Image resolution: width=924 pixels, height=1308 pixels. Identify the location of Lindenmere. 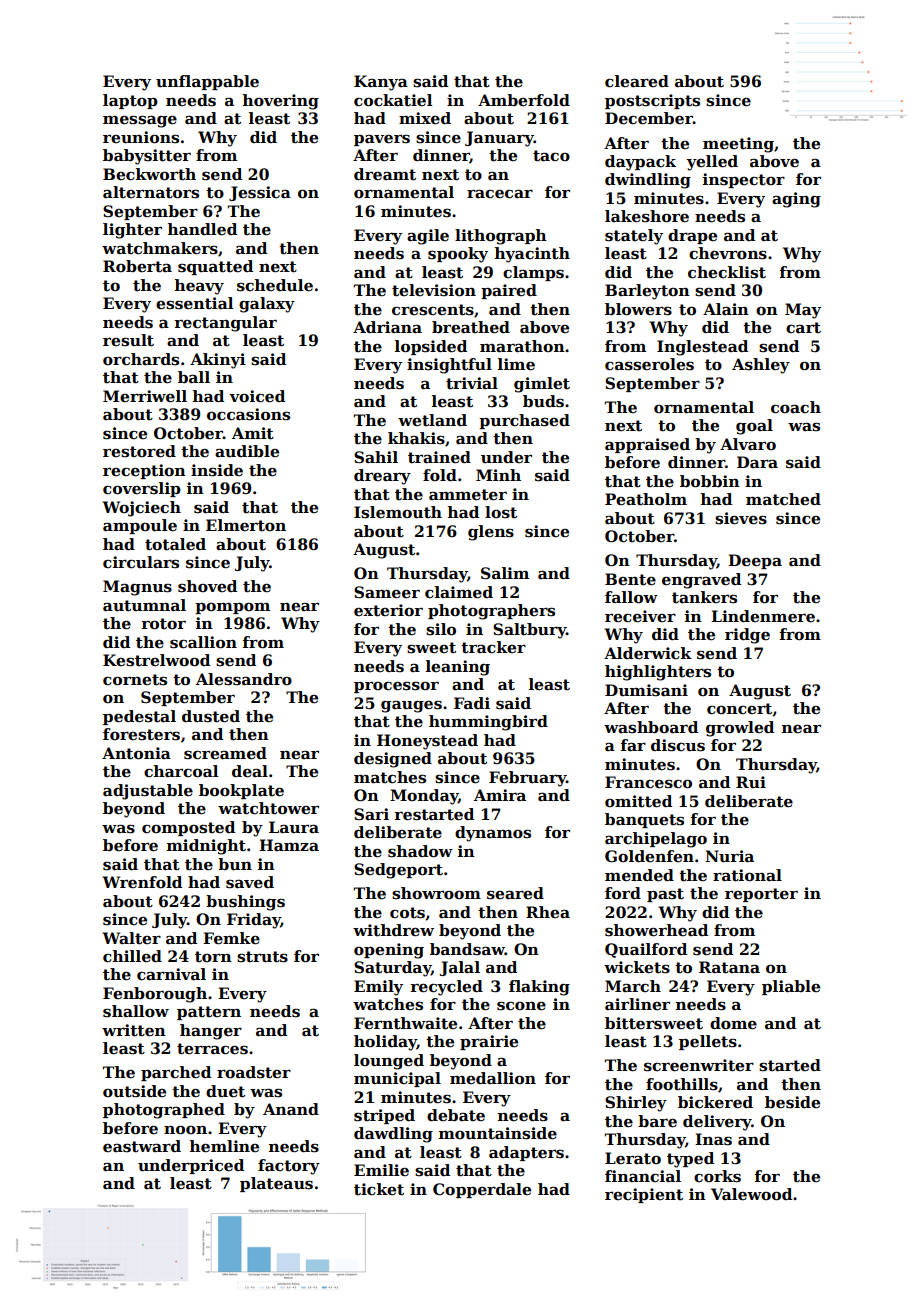
(763, 616).
